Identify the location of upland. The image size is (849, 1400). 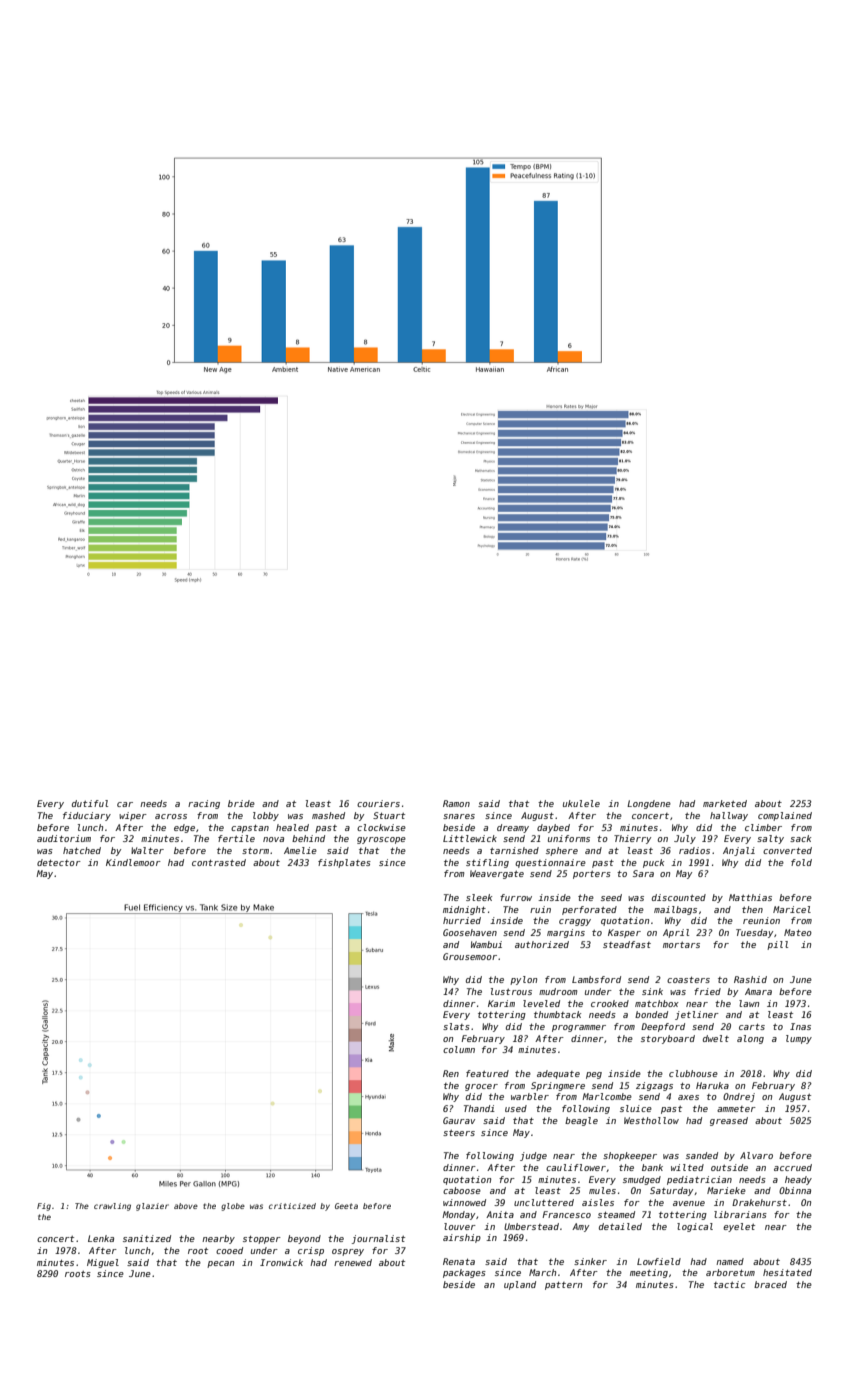
(520, 1285).
